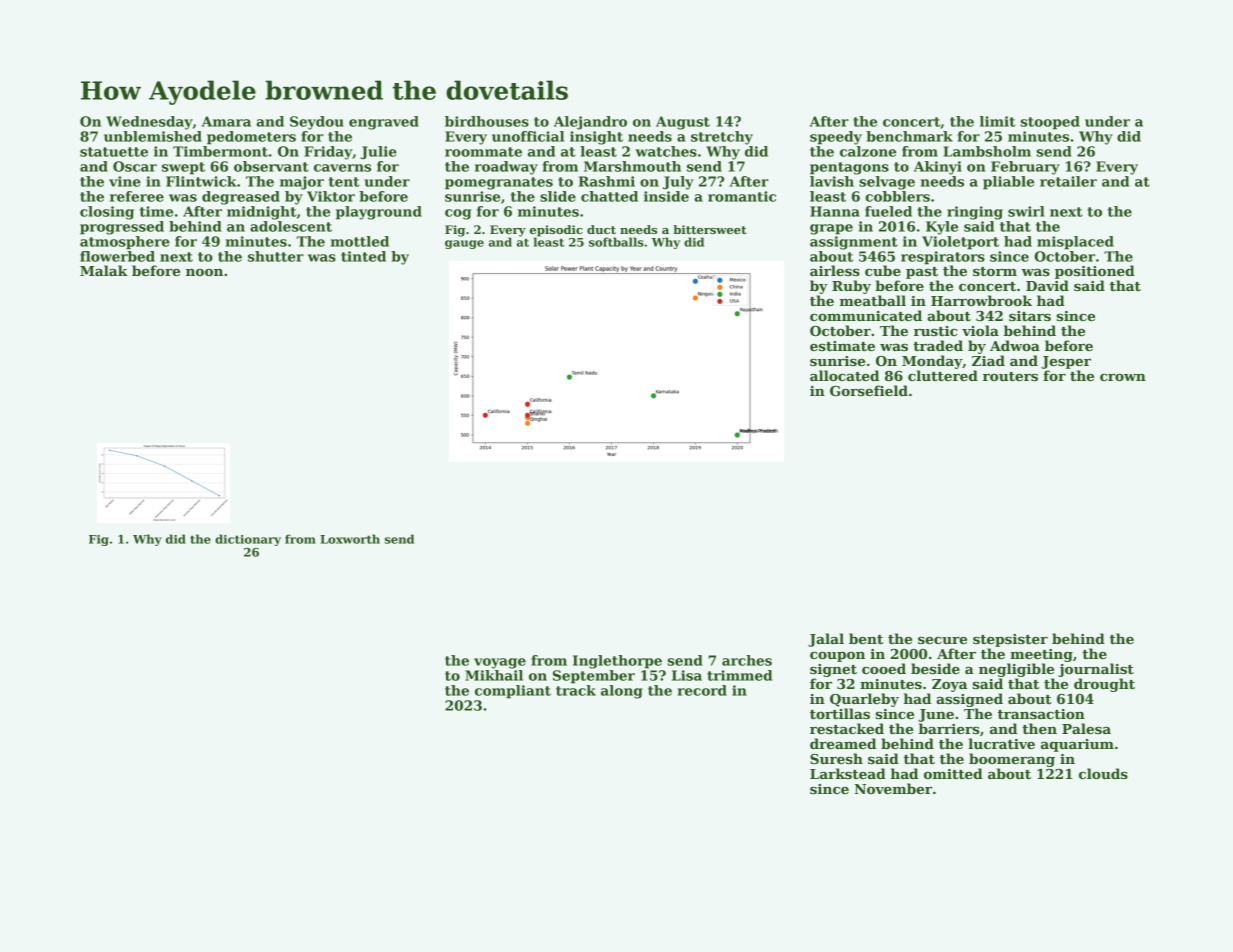 The height and width of the screenshot is (952, 1233). Describe the element at coordinates (251, 138) in the screenshot. I see `pedometers` at that location.
